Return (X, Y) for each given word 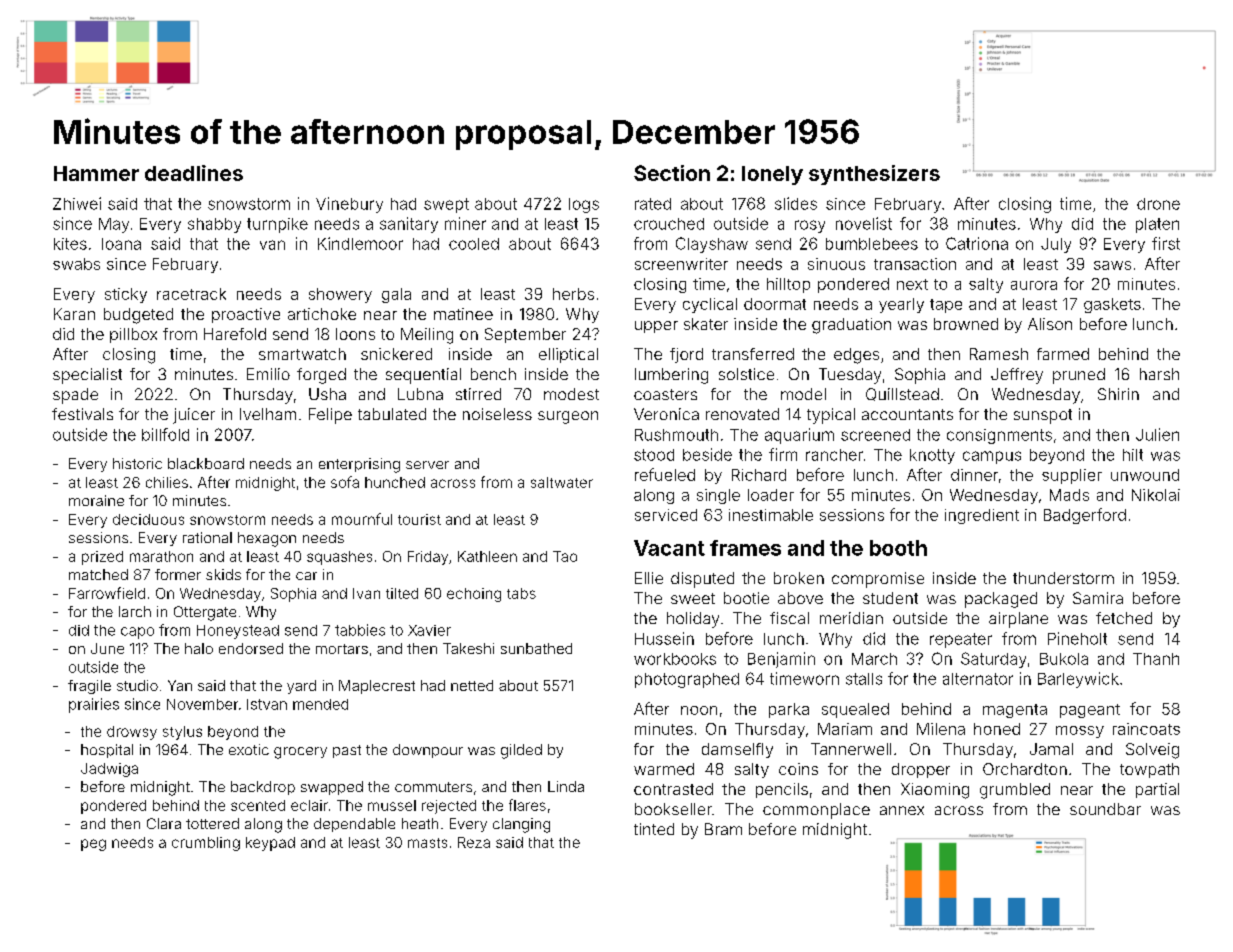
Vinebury (349, 205)
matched (98, 574)
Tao (565, 556)
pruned (1079, 376)
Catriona (977, 243)
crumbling (206, 844)
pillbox (133, 335)
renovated (742, 414)
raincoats (1146, 729)
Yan (180, 685)
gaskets (1112, 305)
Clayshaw (712, 245)
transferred (753, 354)
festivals (82, 414)
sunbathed (536, 648)
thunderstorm (1063, 578)
